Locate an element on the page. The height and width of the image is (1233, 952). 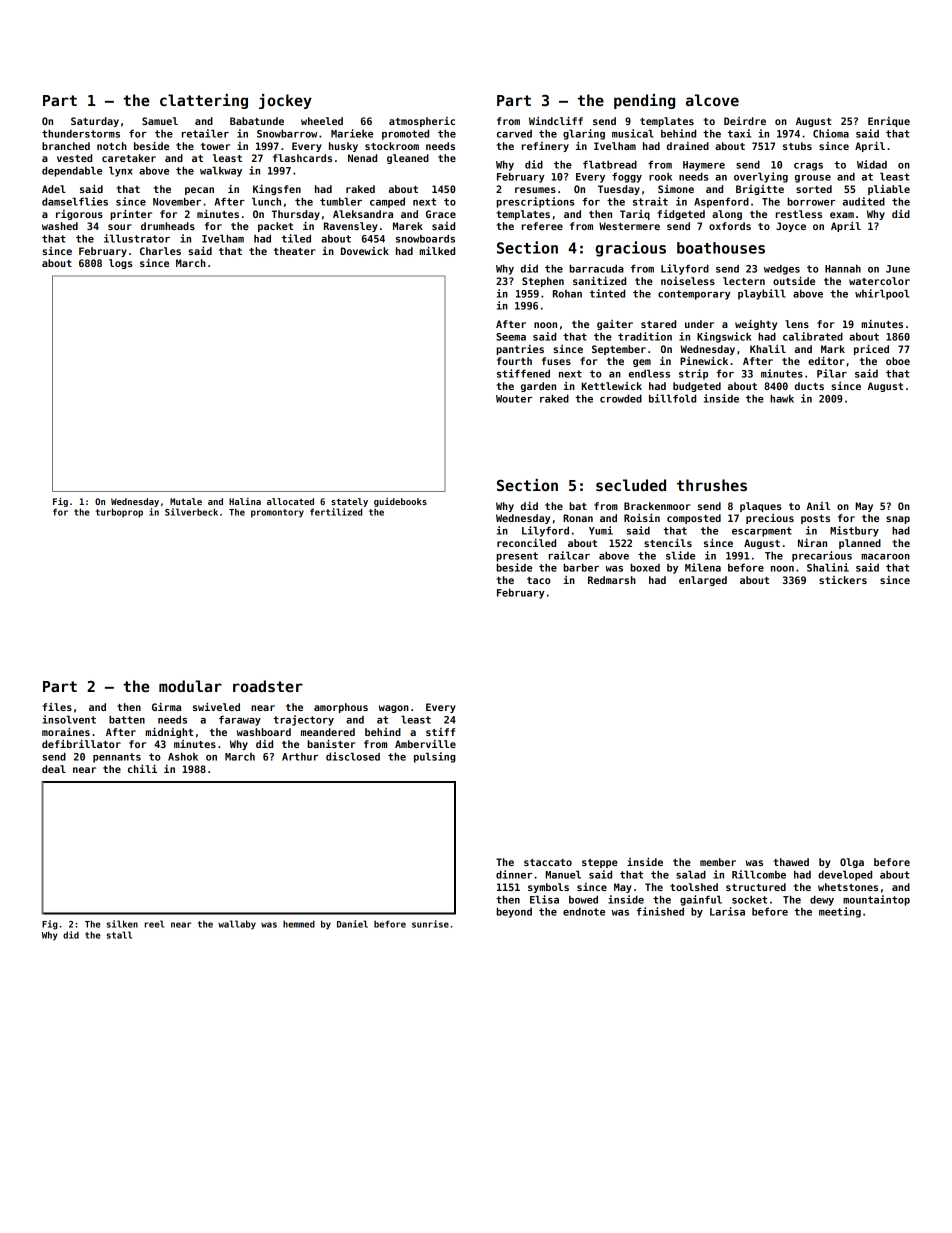
atmospheric is located at coordinates (422, 122).
